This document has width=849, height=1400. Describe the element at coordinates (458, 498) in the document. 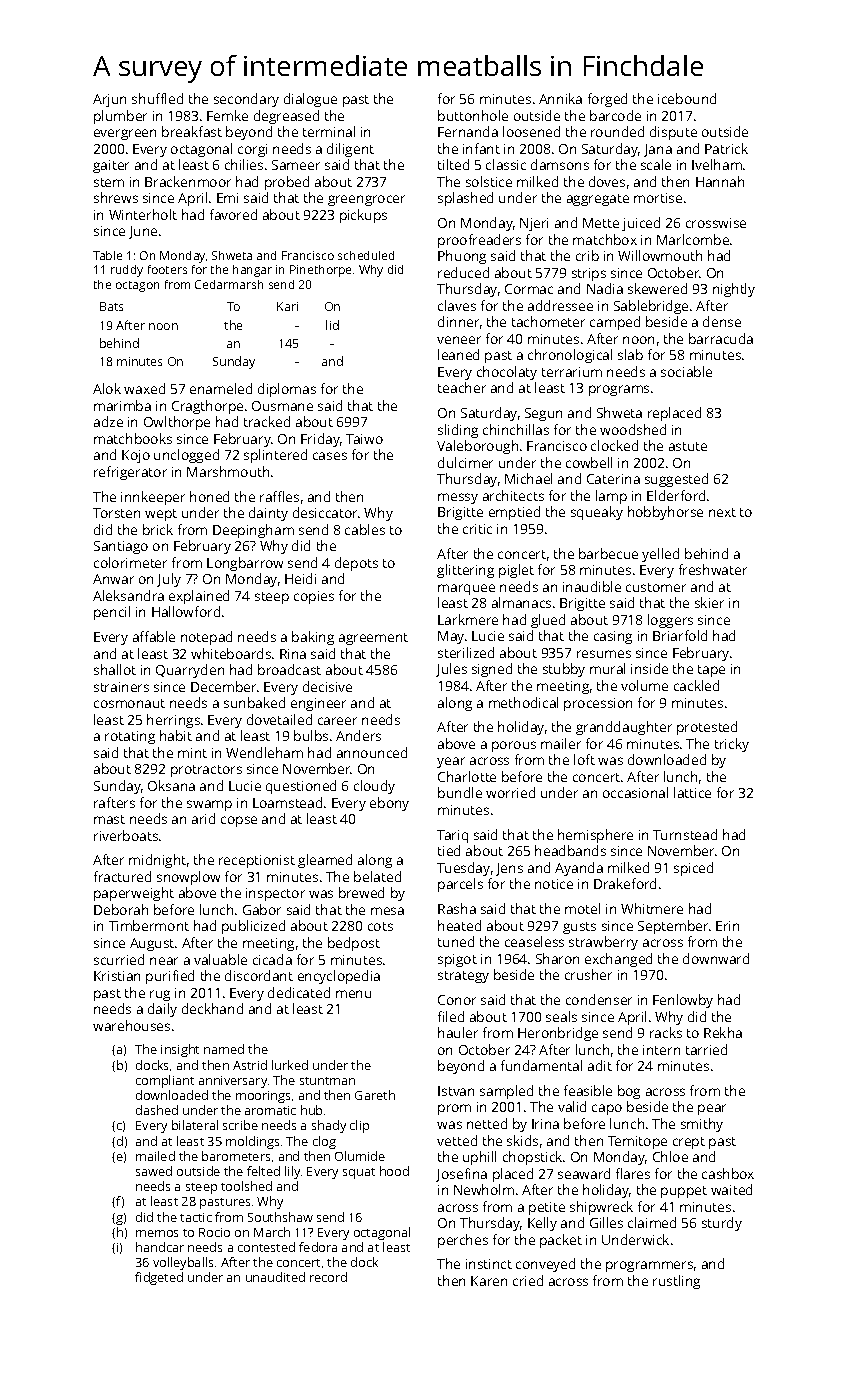

I see `messy` at that location.
